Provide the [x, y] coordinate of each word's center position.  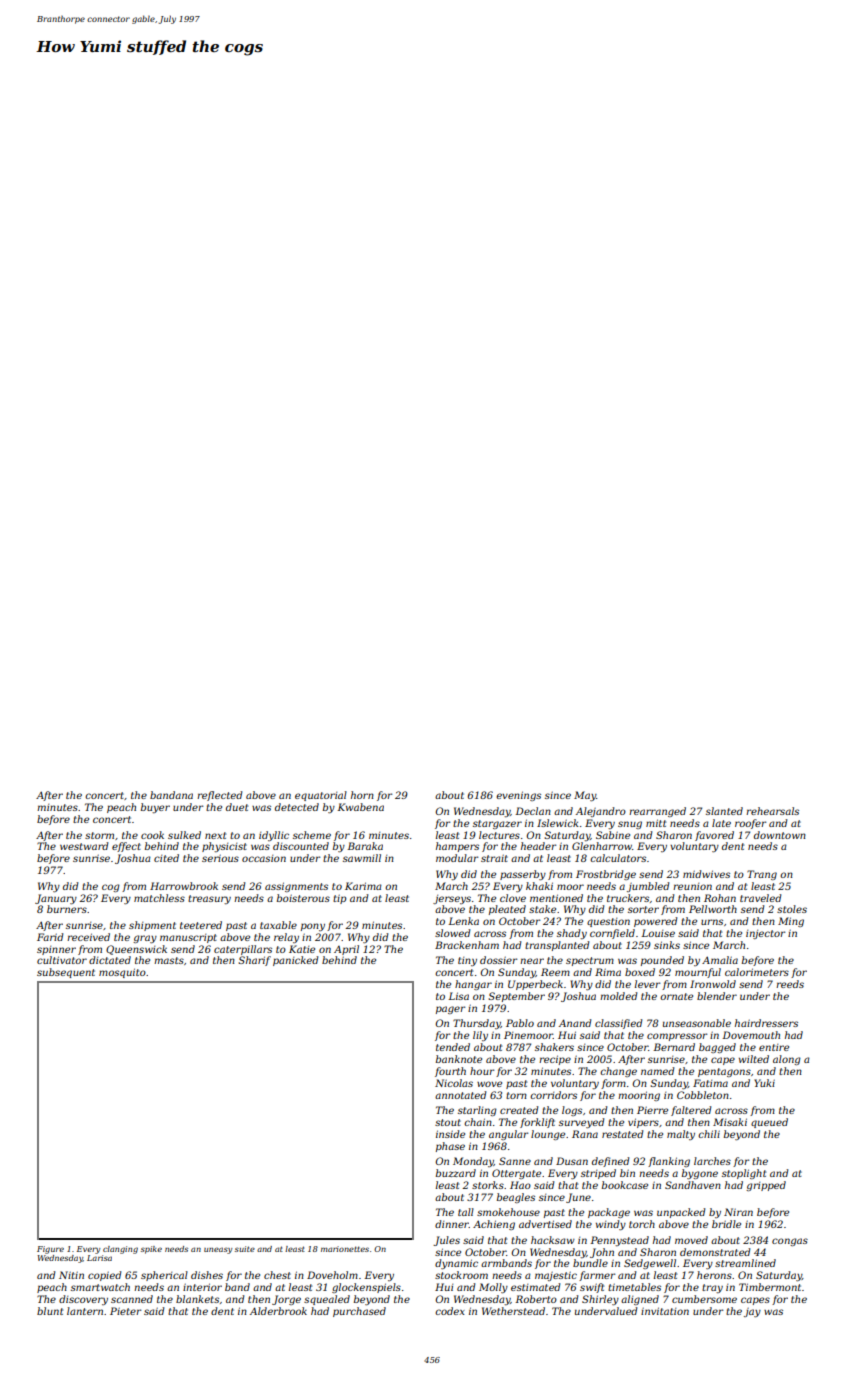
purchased [359, 1312]
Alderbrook [278, 1311]
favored [714, 836]
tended [453, 1047]
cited [166, 858]
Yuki [764, 1083]
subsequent [66, 973]
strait [494, 858]
